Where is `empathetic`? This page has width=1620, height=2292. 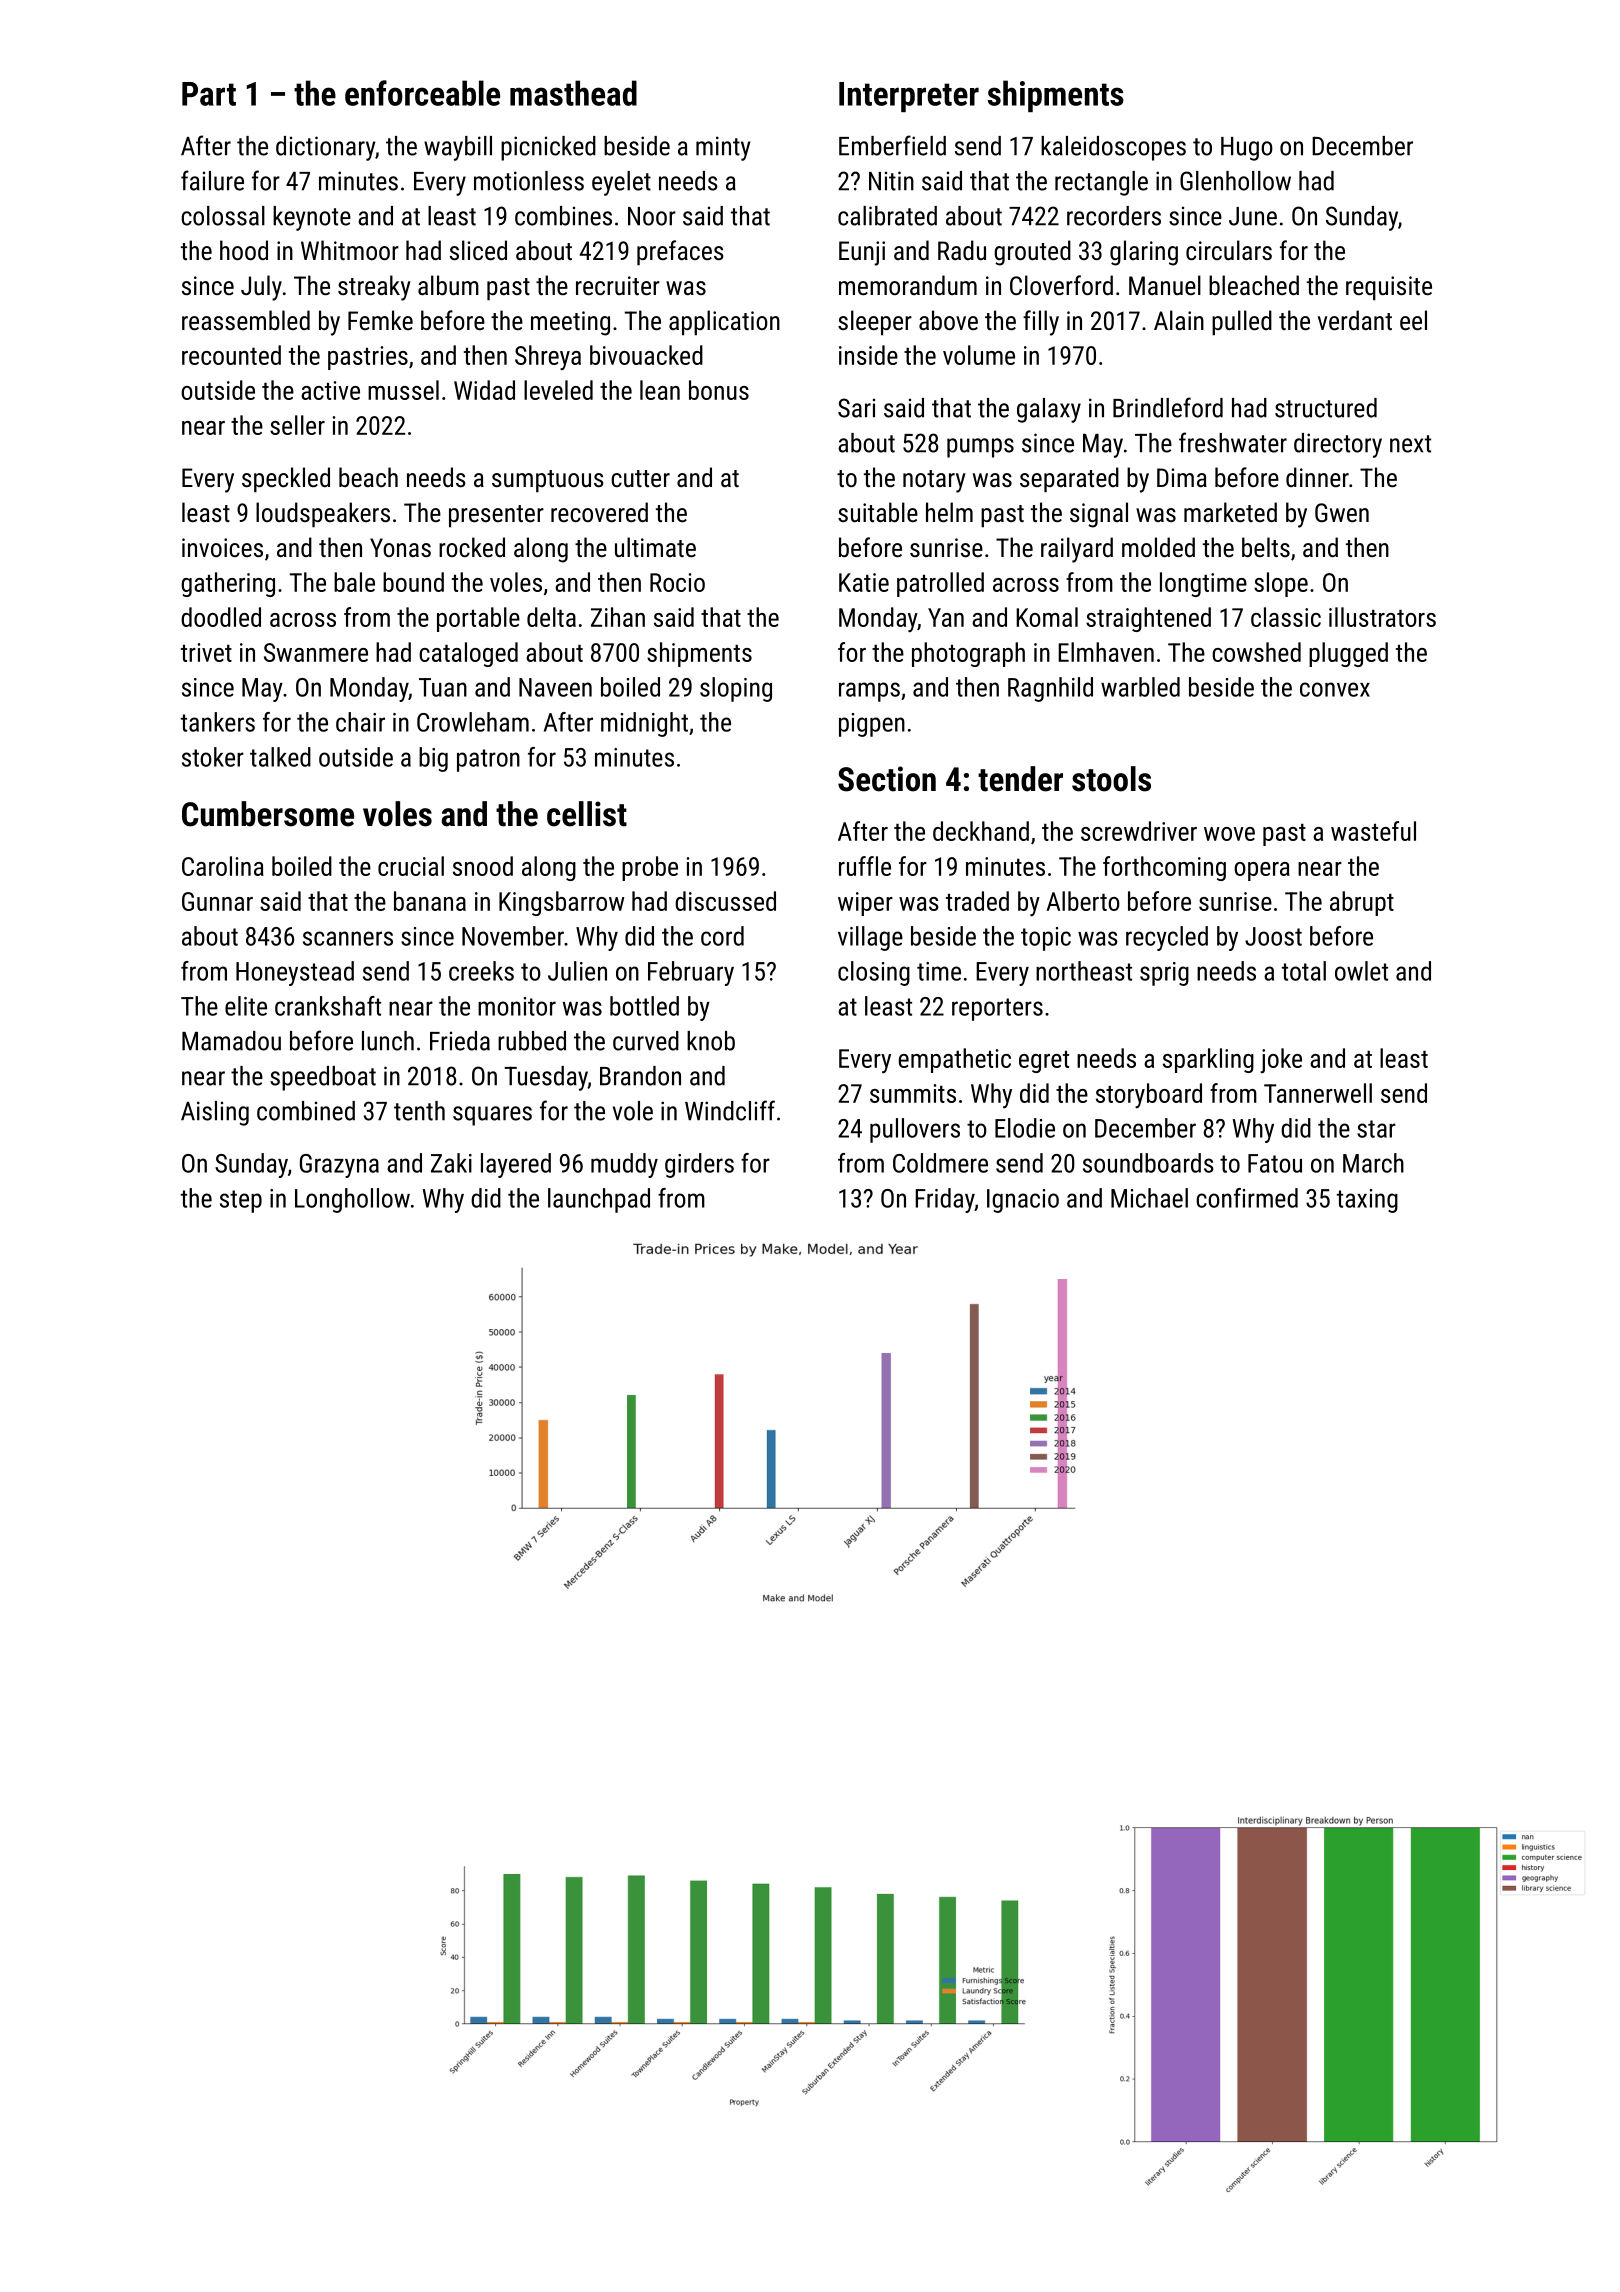
empathetic is located at coordinates (954, 1060).
